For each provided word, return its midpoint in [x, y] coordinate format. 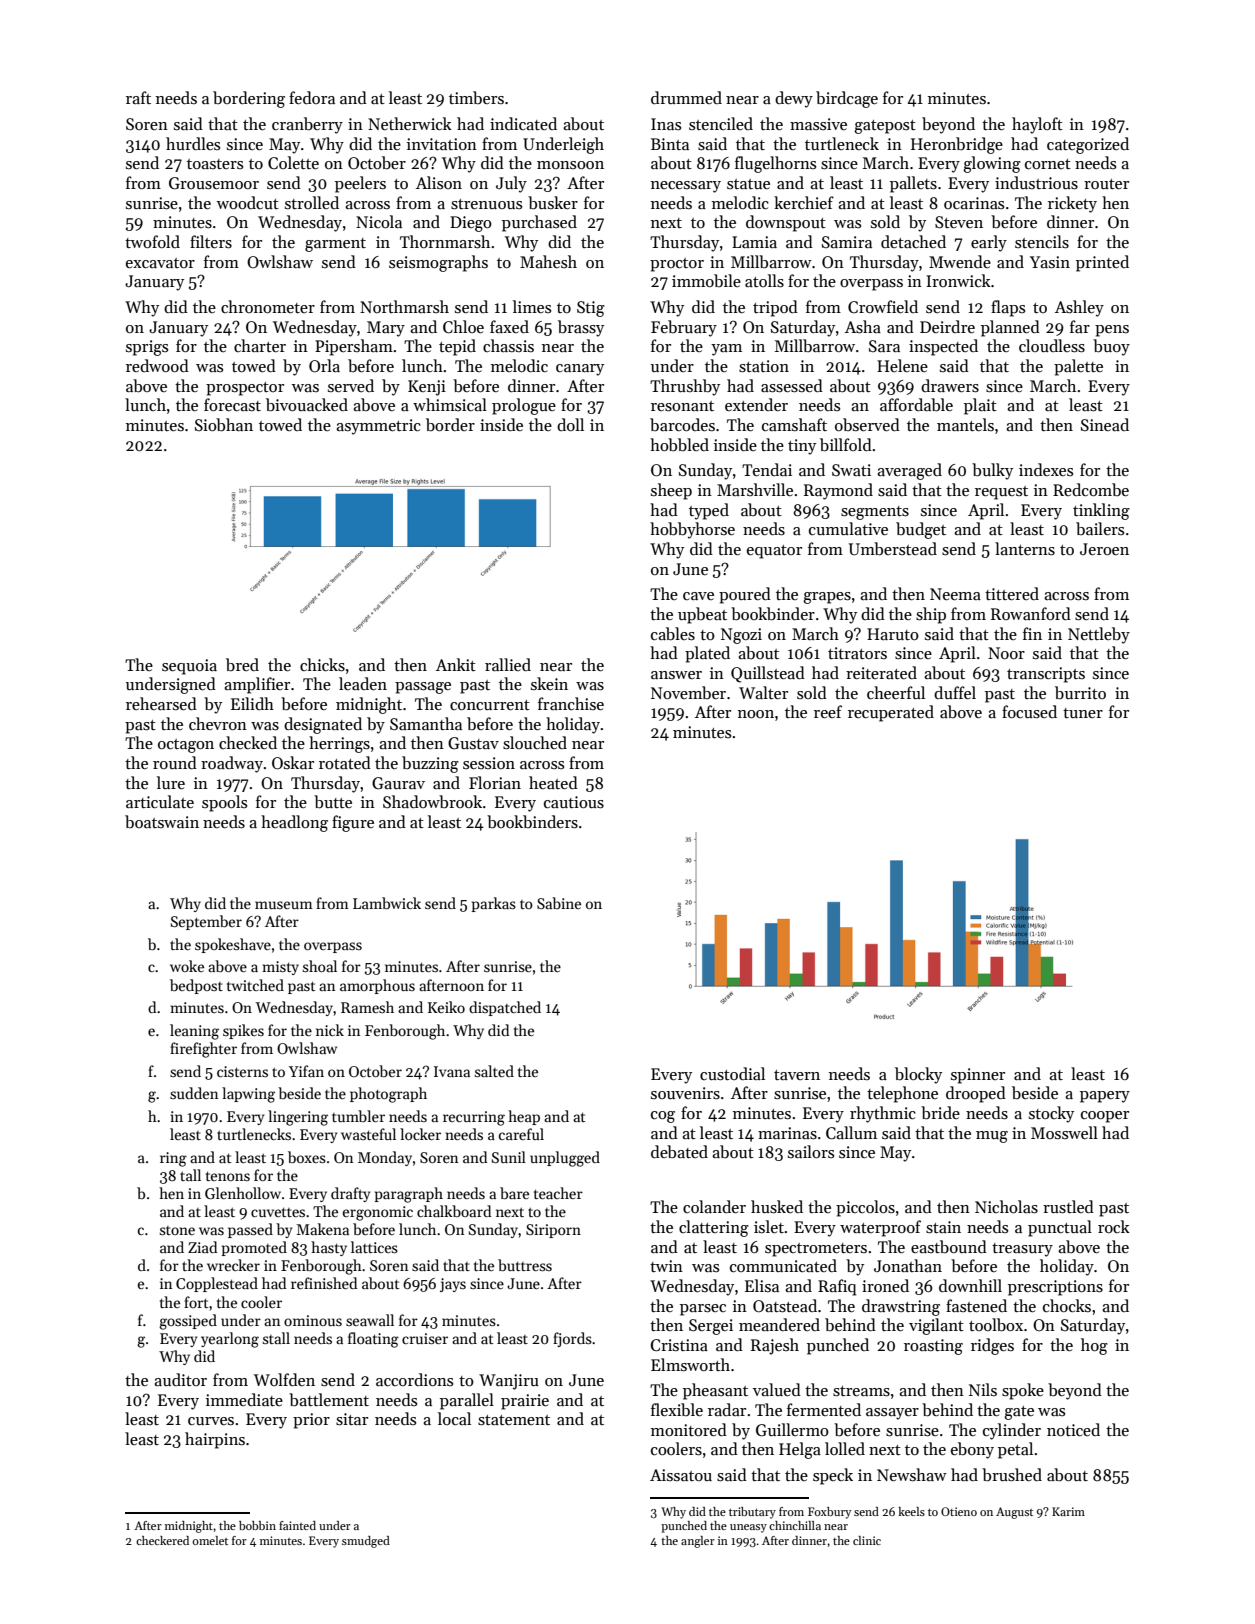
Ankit [456, 664]
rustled [1068, 1207]
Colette [293, 162]
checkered [162, 1540]
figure [353, 823]
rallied [508, 664]
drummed [686, 97]
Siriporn [553, 1231]
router [1106, 184]
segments [875, 513]
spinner [978, 1076]
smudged [366, 1542]
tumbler [358, 1116]
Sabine [559, 903]
